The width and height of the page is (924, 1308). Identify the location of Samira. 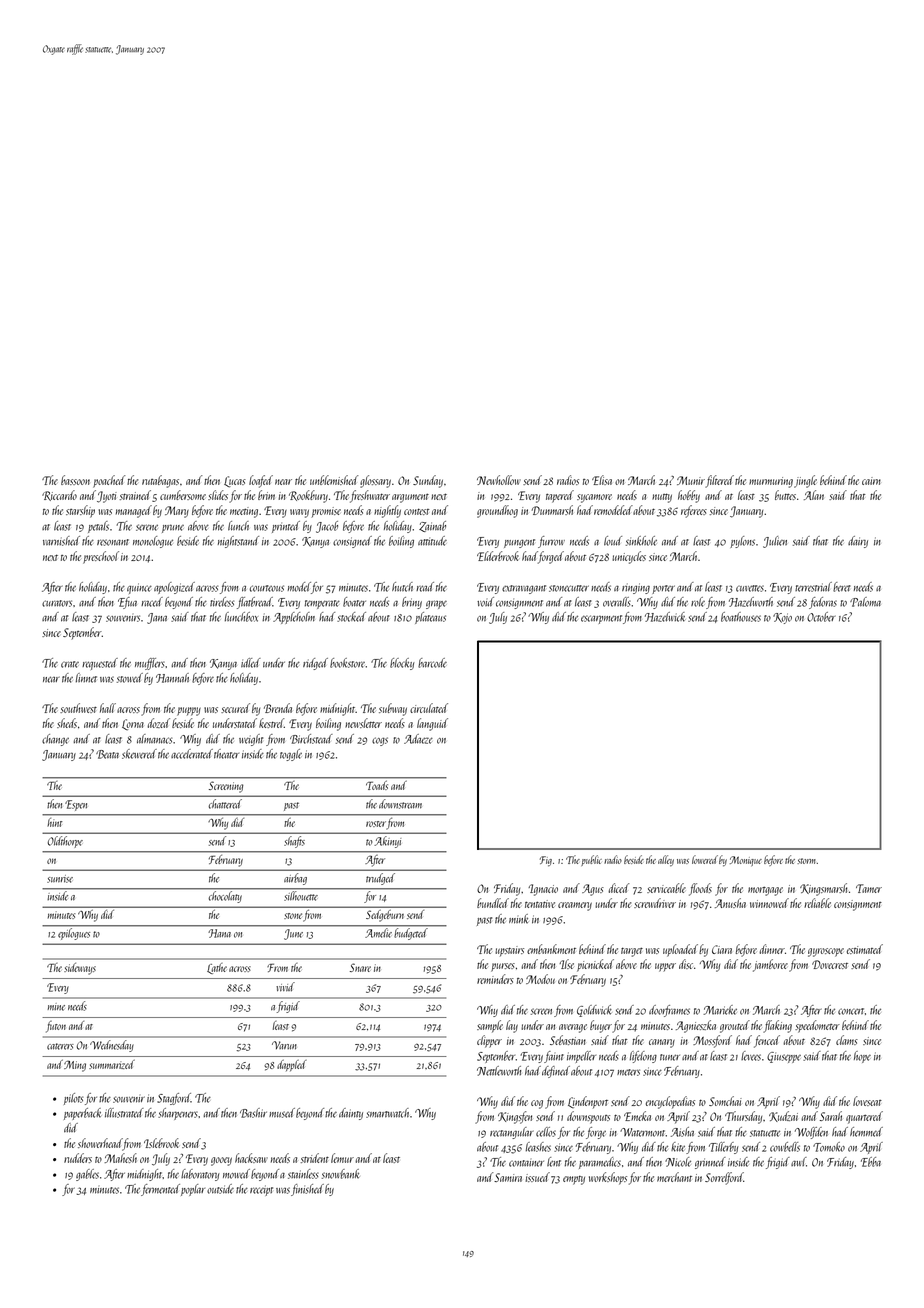
(508, 1177).
